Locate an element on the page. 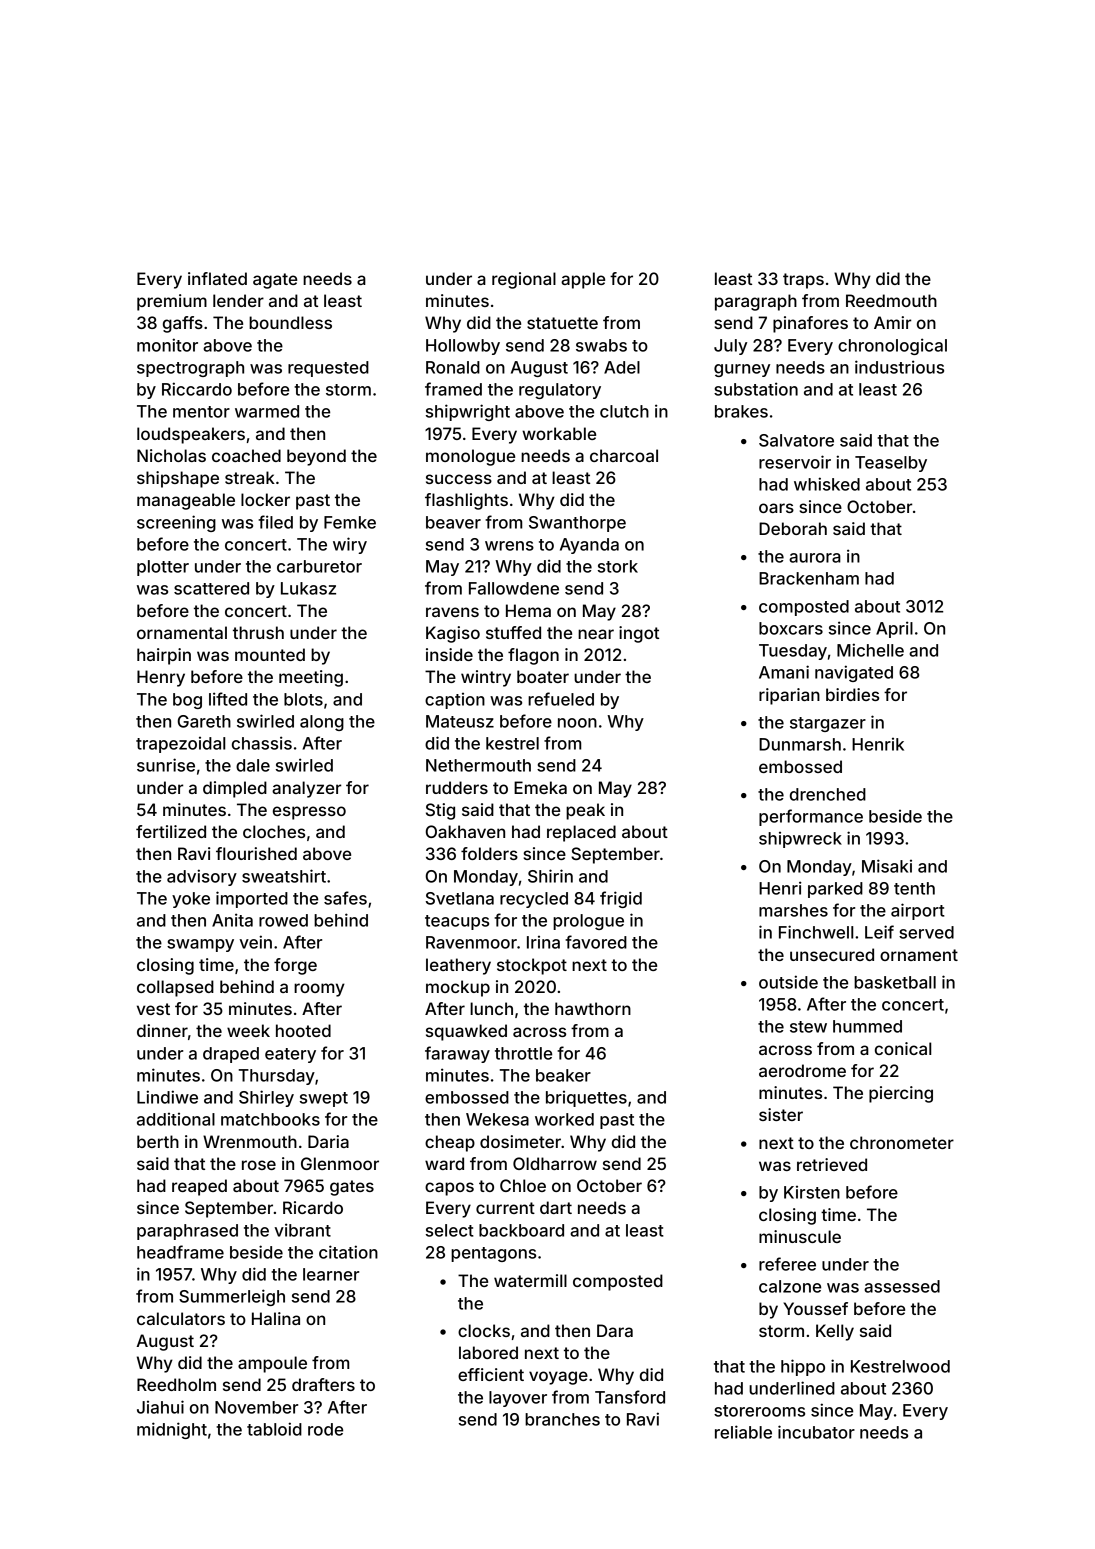 The height and width of the image is (1549, 1095). Nethermouth is located at coordinates (478, 765).
